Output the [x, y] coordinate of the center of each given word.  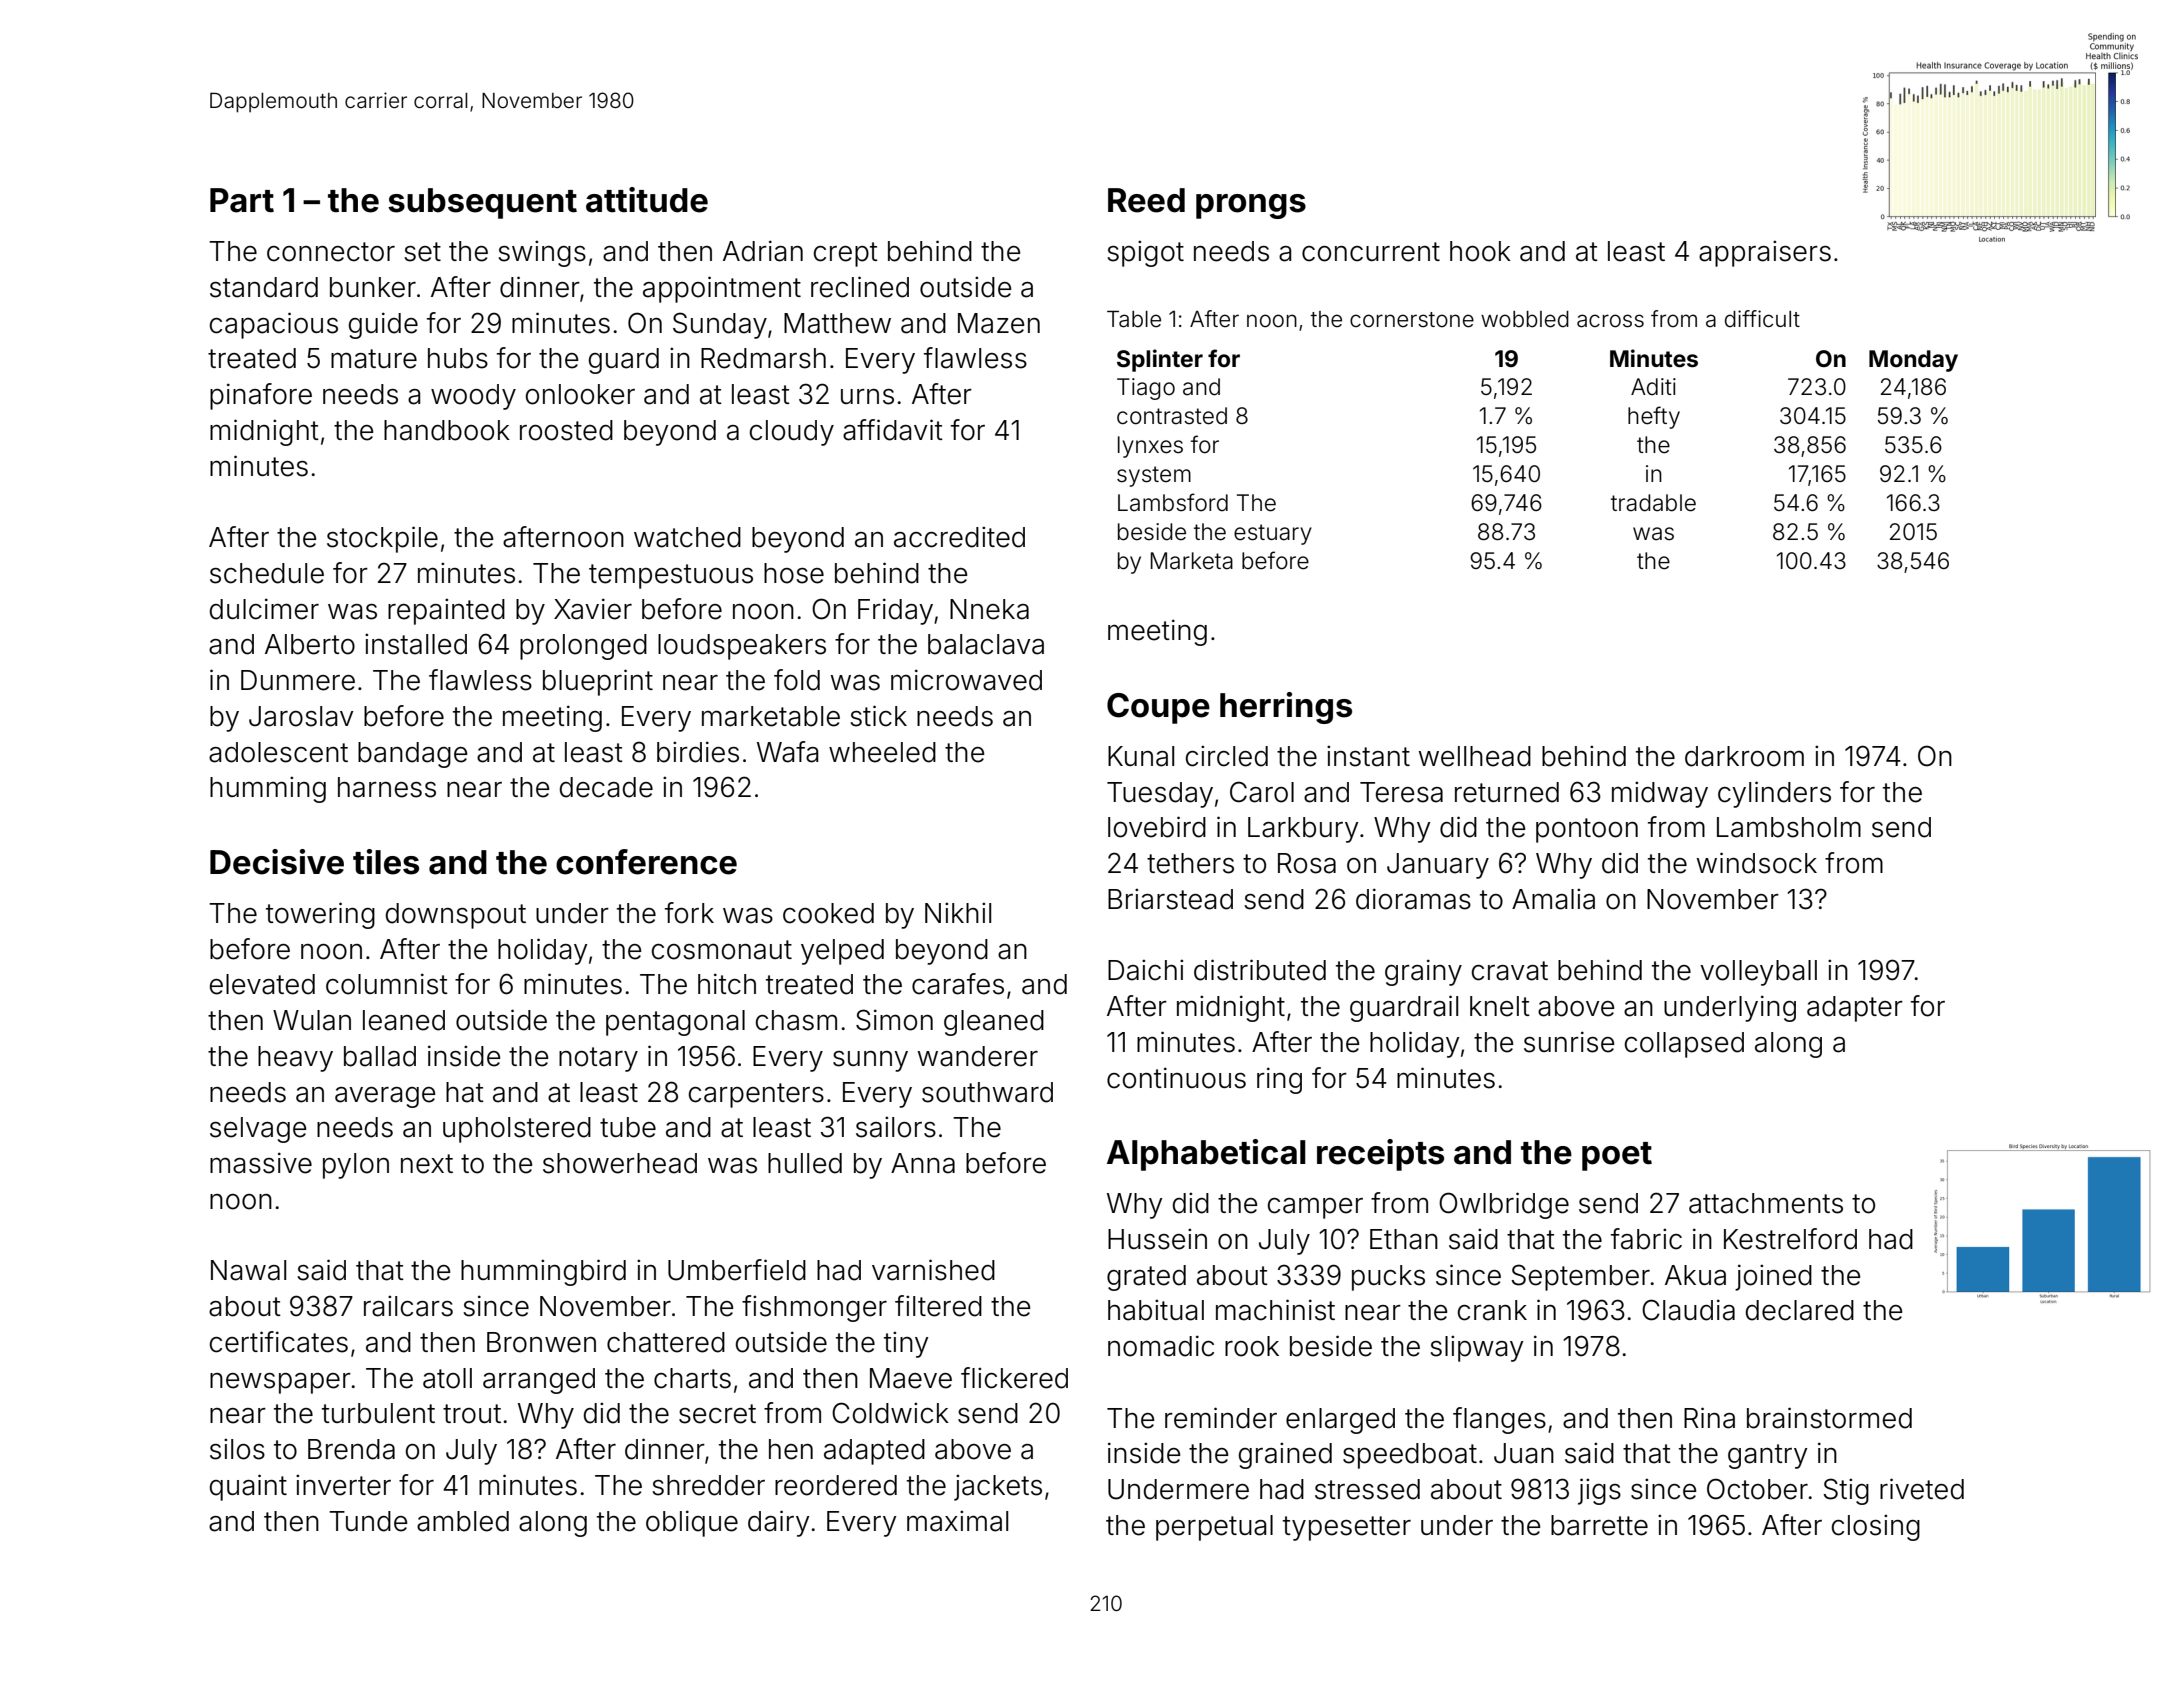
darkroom [1744, 756]
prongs [1251, 206]
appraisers [1765, 254]
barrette [1599, 1525]
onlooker [580, 394]
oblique [692, 1523]
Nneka [989, 609]
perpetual [1214, 1528]
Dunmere [298, 680]
